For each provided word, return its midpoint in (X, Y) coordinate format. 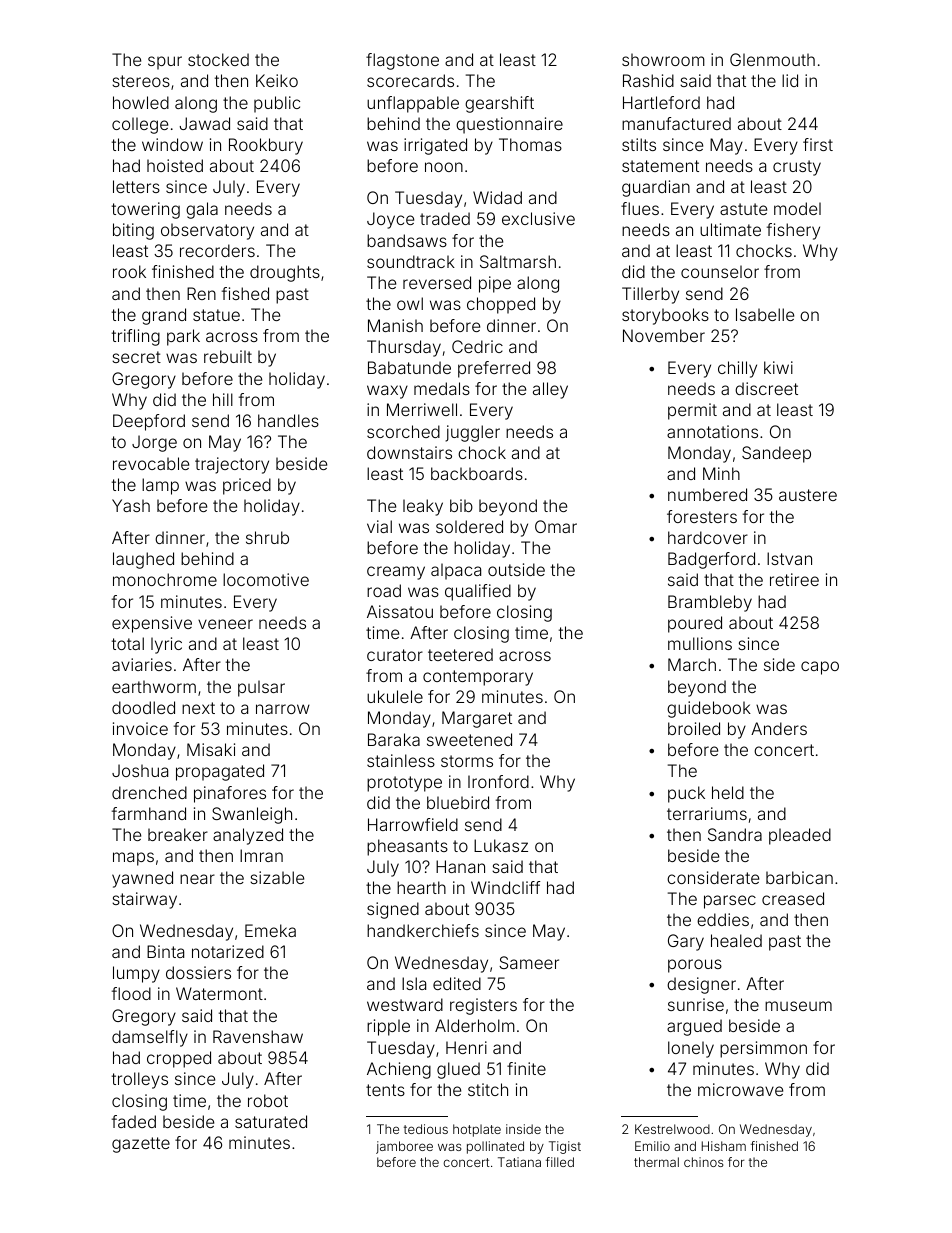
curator (395, 655)
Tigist (565, 1147)
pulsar (261, 688)
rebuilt (228, 356)
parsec (730, 902)
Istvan (789, 558)
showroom (663, 59)
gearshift (499, 104)
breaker (178, 834)
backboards (477, 473)
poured (695, 624)
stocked (218, 59)
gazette (141, 1145)
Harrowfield (413, 824)
